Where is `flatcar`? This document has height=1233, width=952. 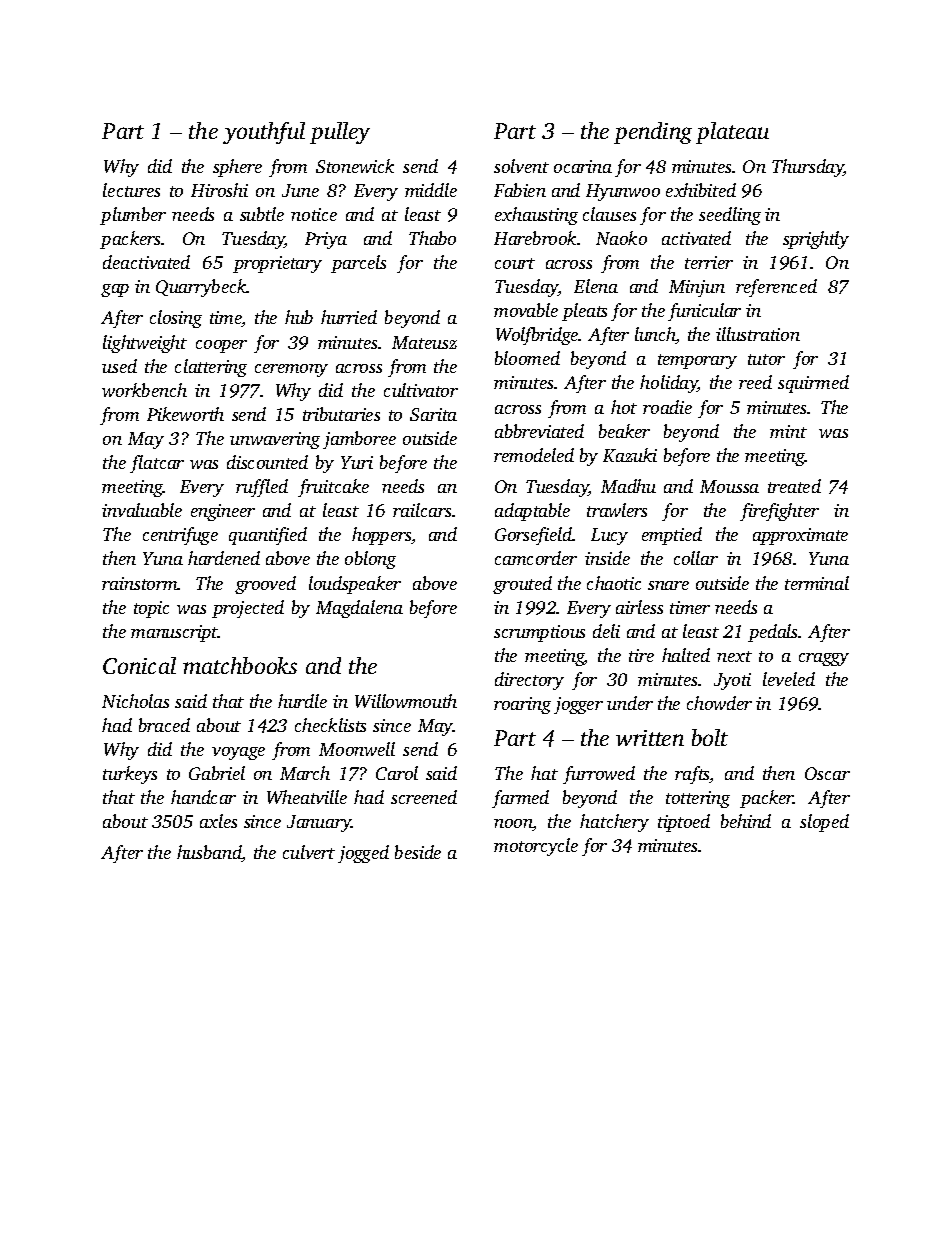 flatcar is located at coordinates (157, 464).
